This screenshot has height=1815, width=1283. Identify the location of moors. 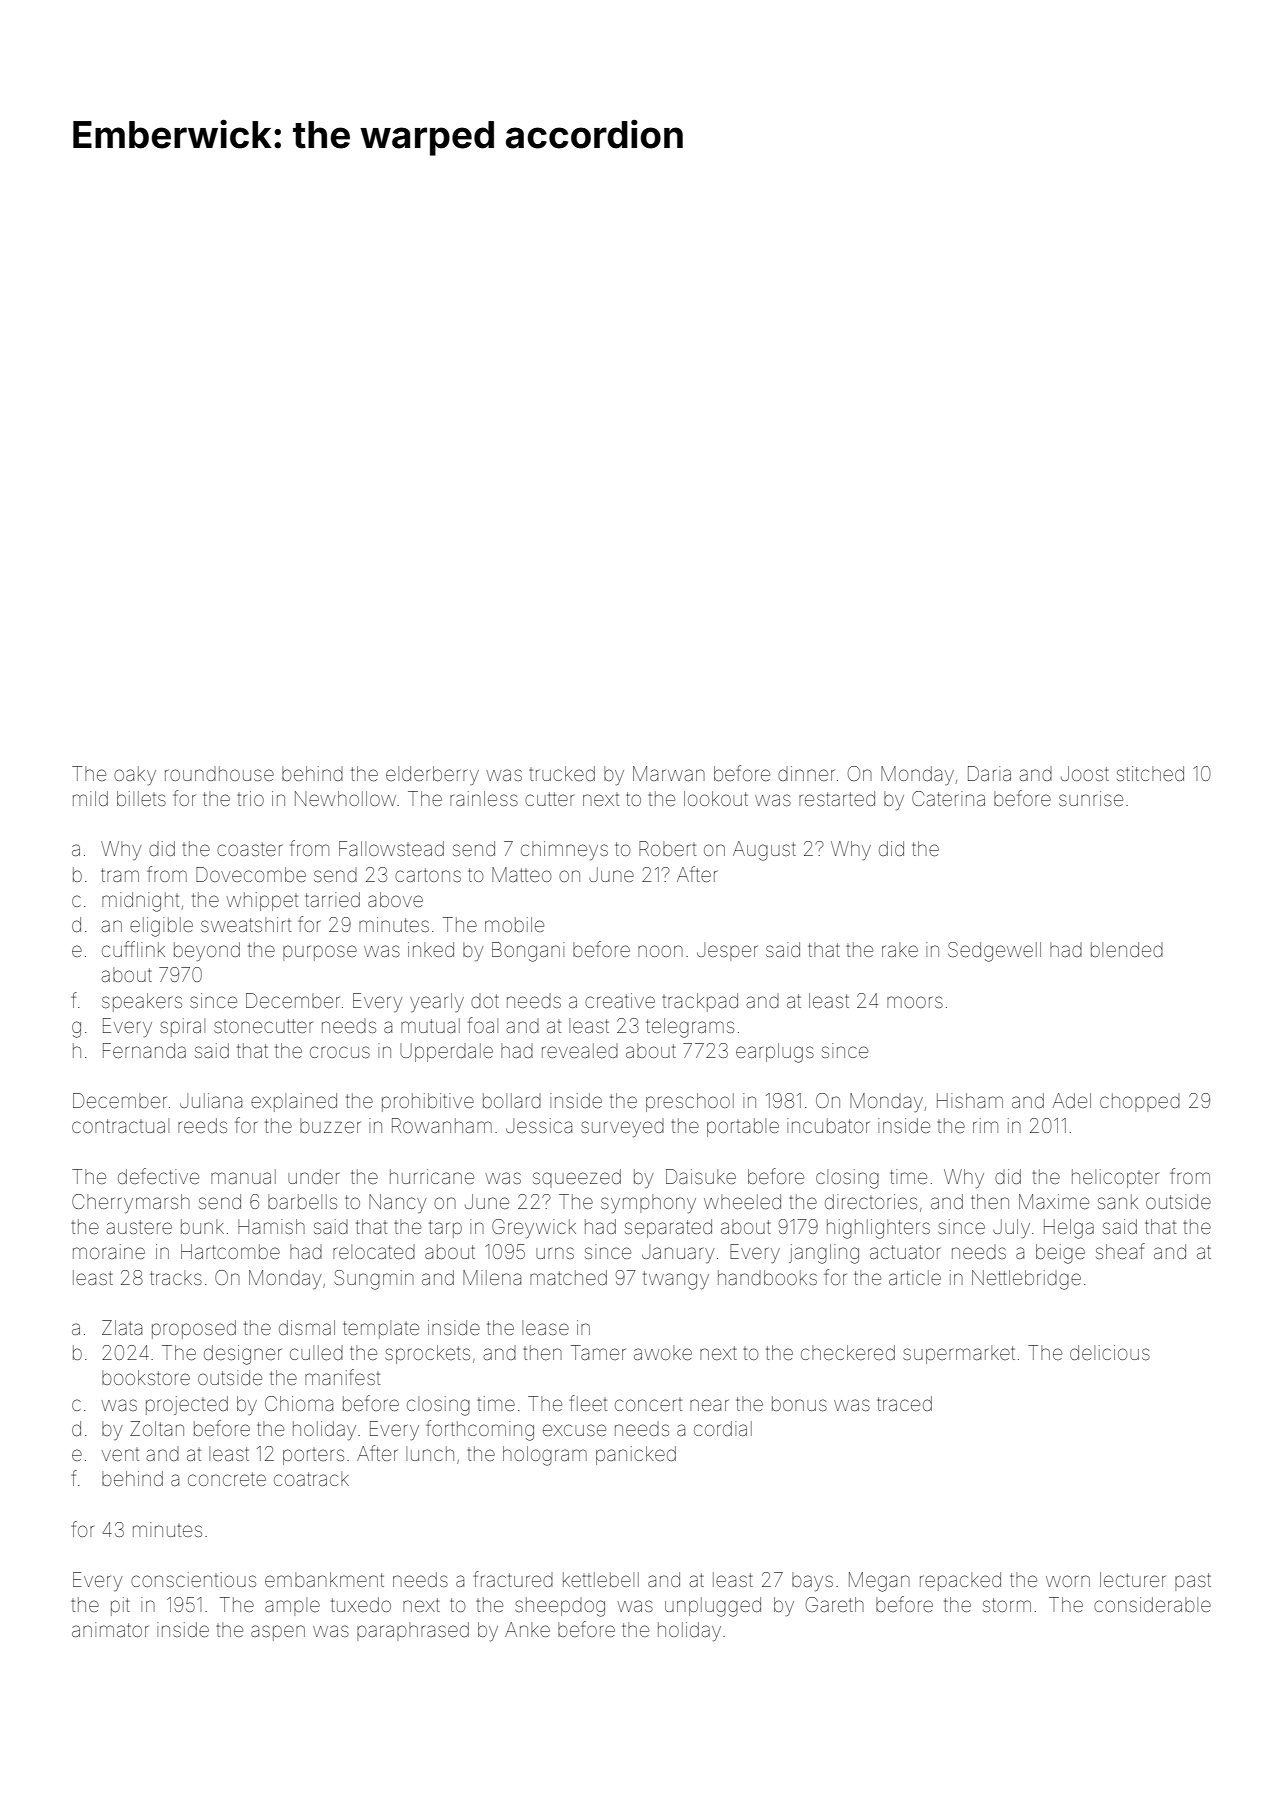
(915, 1002).
